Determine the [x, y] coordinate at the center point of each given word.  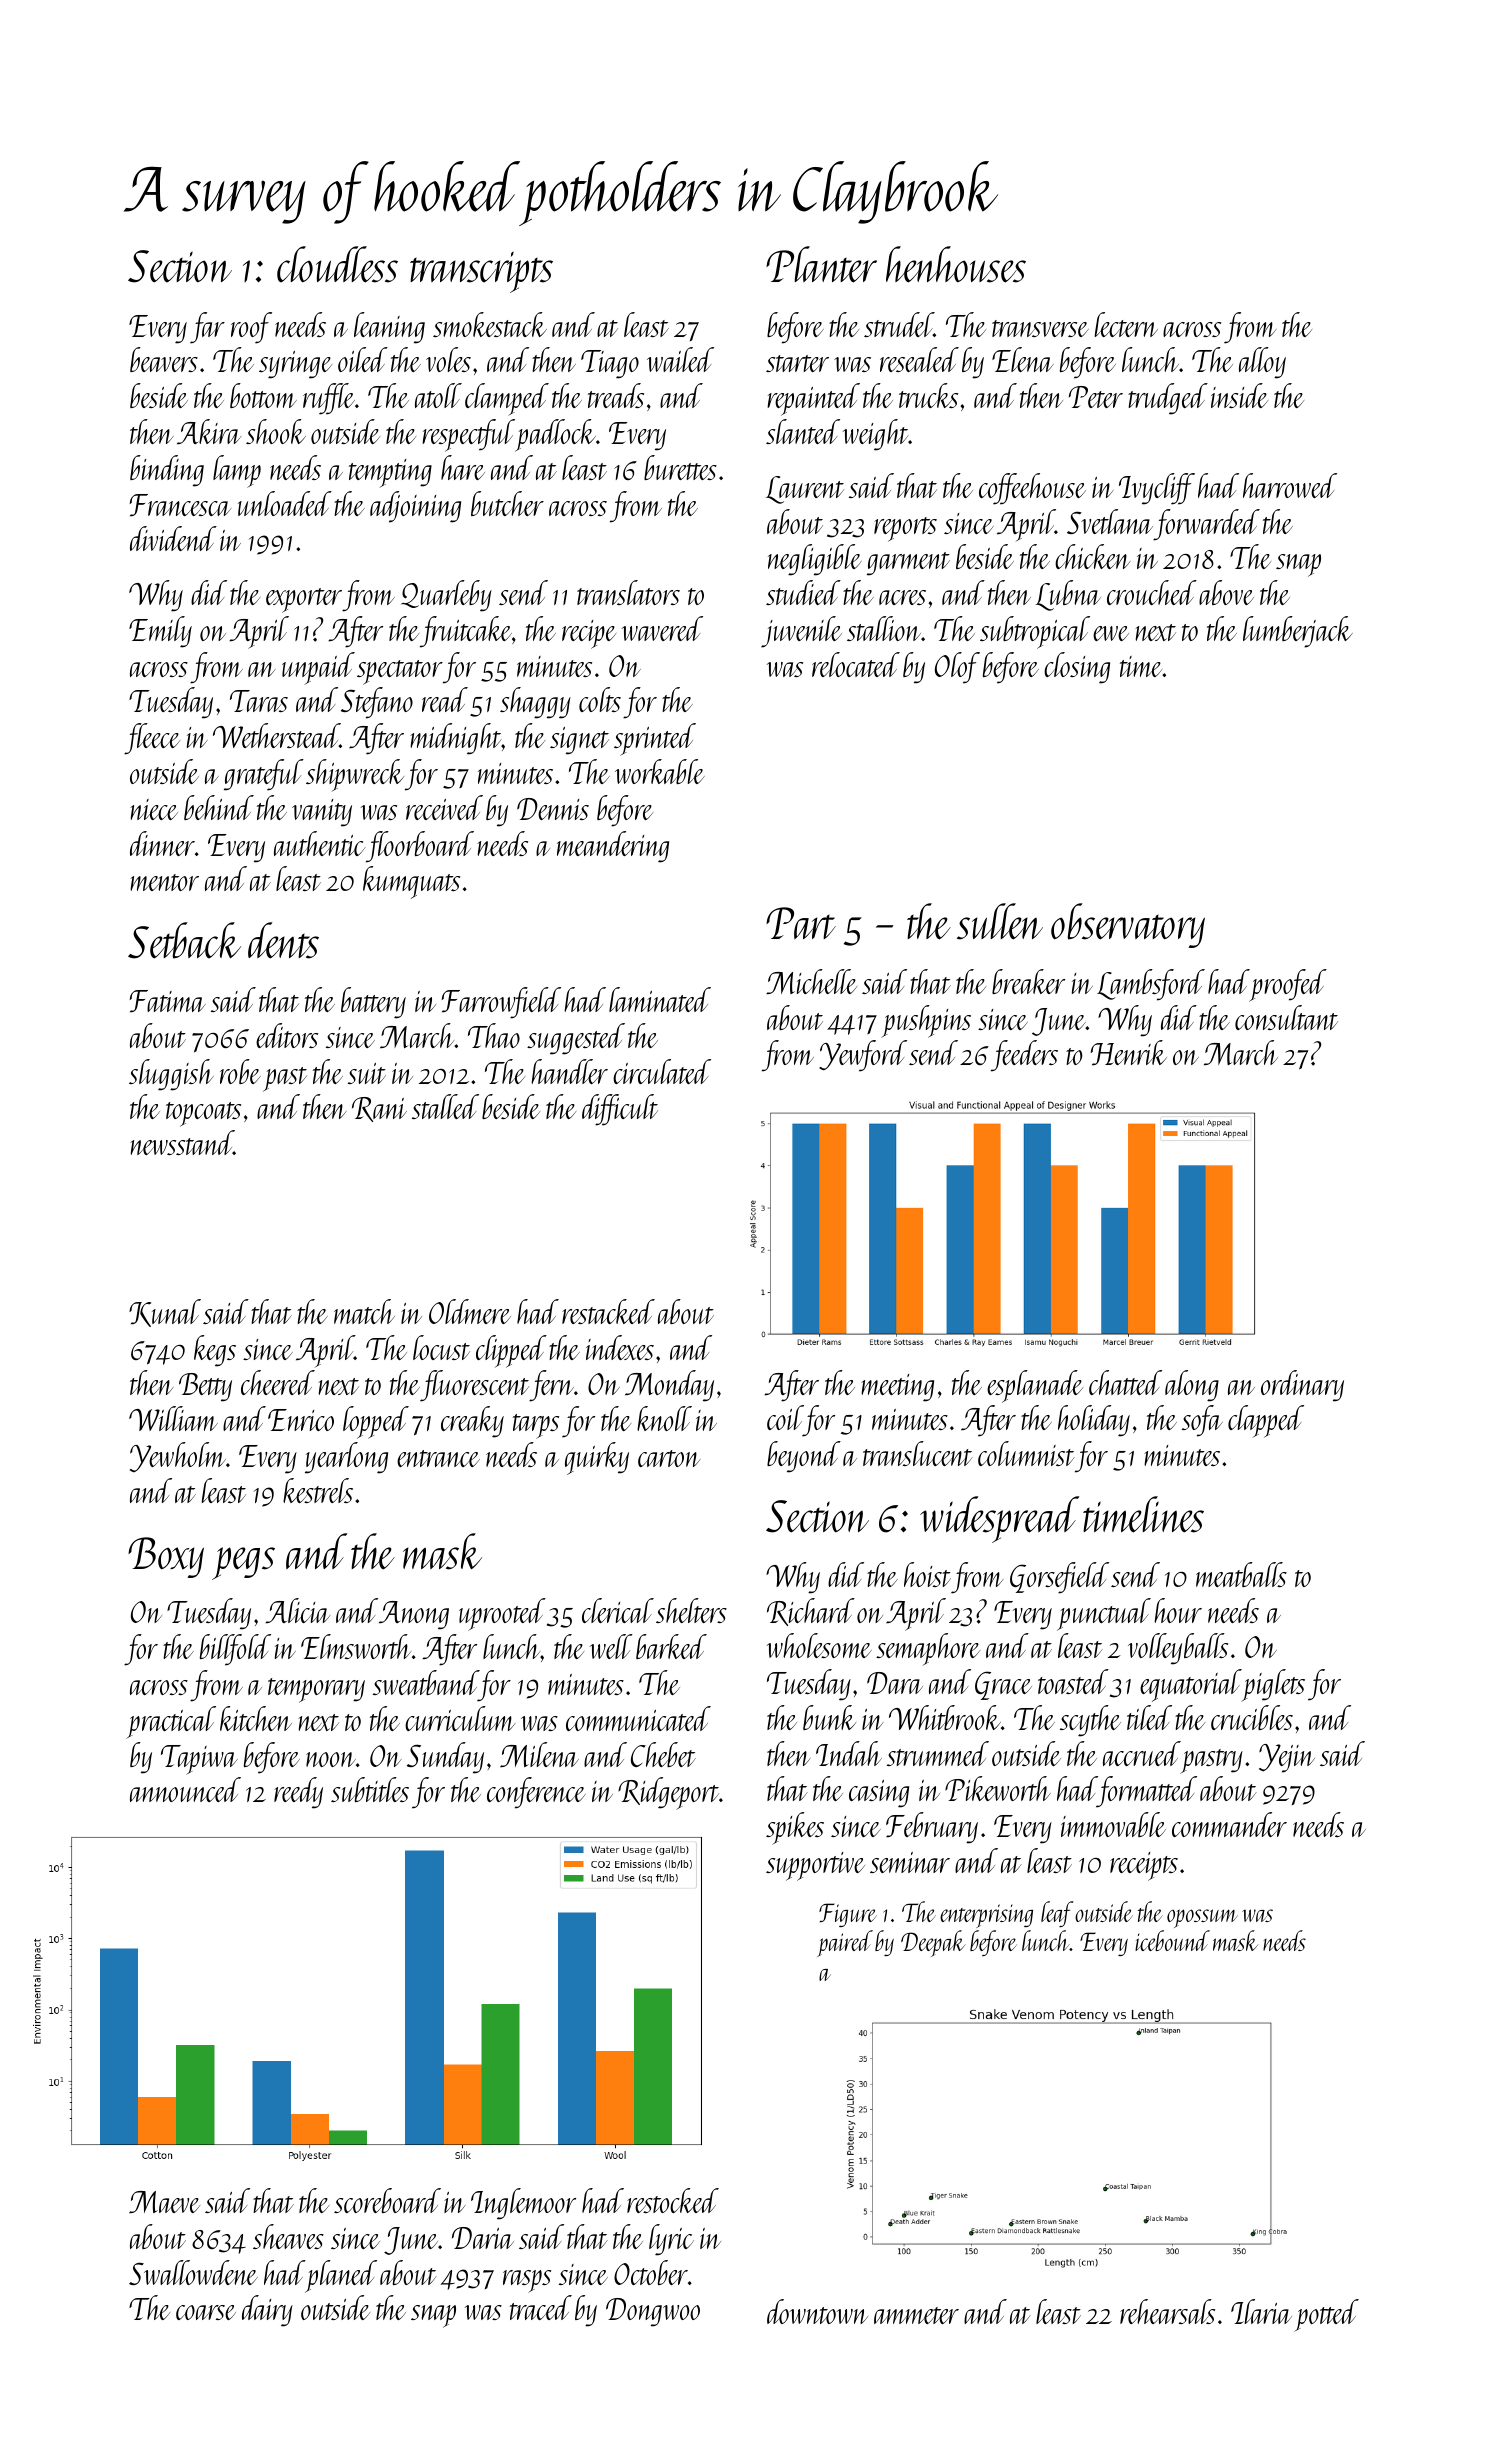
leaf [1057, 1914]
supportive [815, 1866]
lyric [671, 2240]
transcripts [481, 272]
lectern [1126, 324]
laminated [660, 999]
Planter [821, 264]
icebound [1172, 1940]
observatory [1128, 925]
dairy [267, 2311]
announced [185, 1789]
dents [283, 940]
